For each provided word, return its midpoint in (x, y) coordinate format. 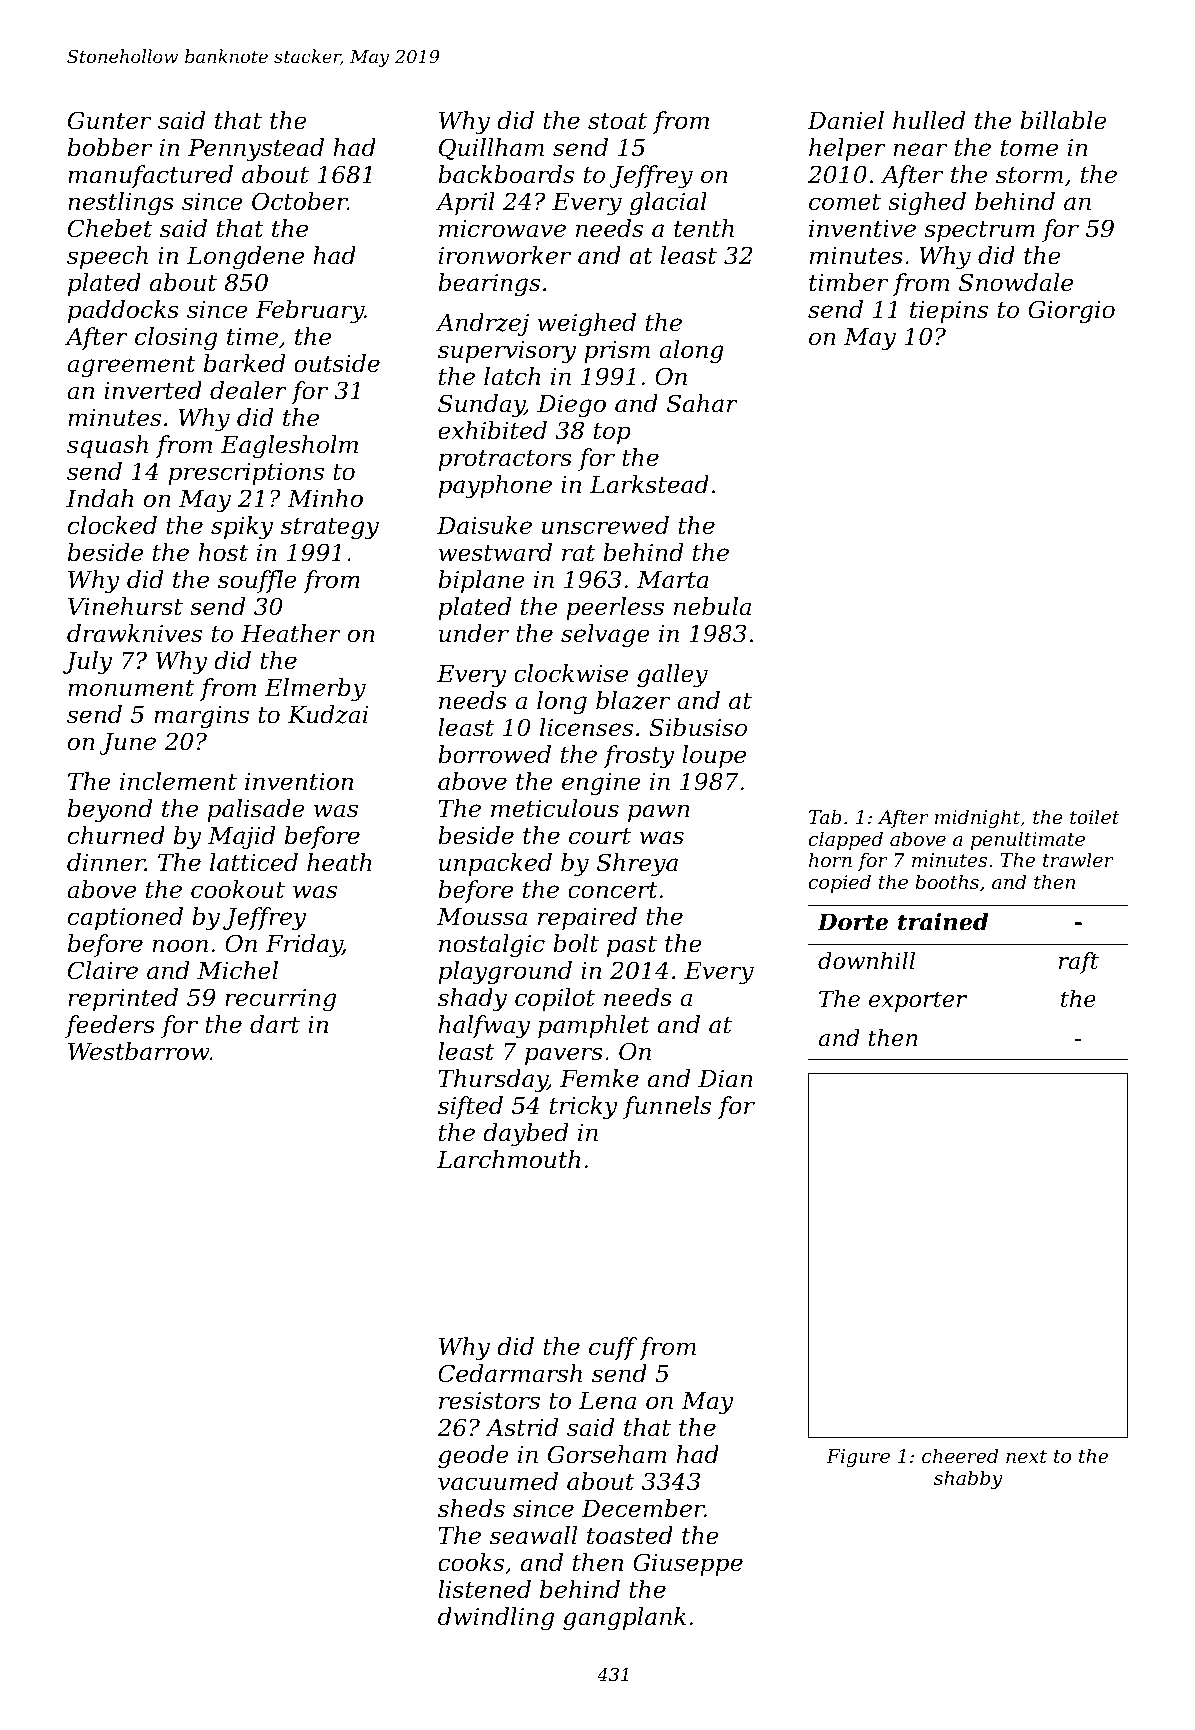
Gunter (109, 120)
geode (473, 1456)
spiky (242, 527)
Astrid (521, 1427)
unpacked (495, 864)
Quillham (491, 149)
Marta (673, 580)
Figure (858, 1458)
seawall (533, 1535)
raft (1079, 963)
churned (116, 835)
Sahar (702, 403)
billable (1063, 120)
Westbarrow (139, 1051)
